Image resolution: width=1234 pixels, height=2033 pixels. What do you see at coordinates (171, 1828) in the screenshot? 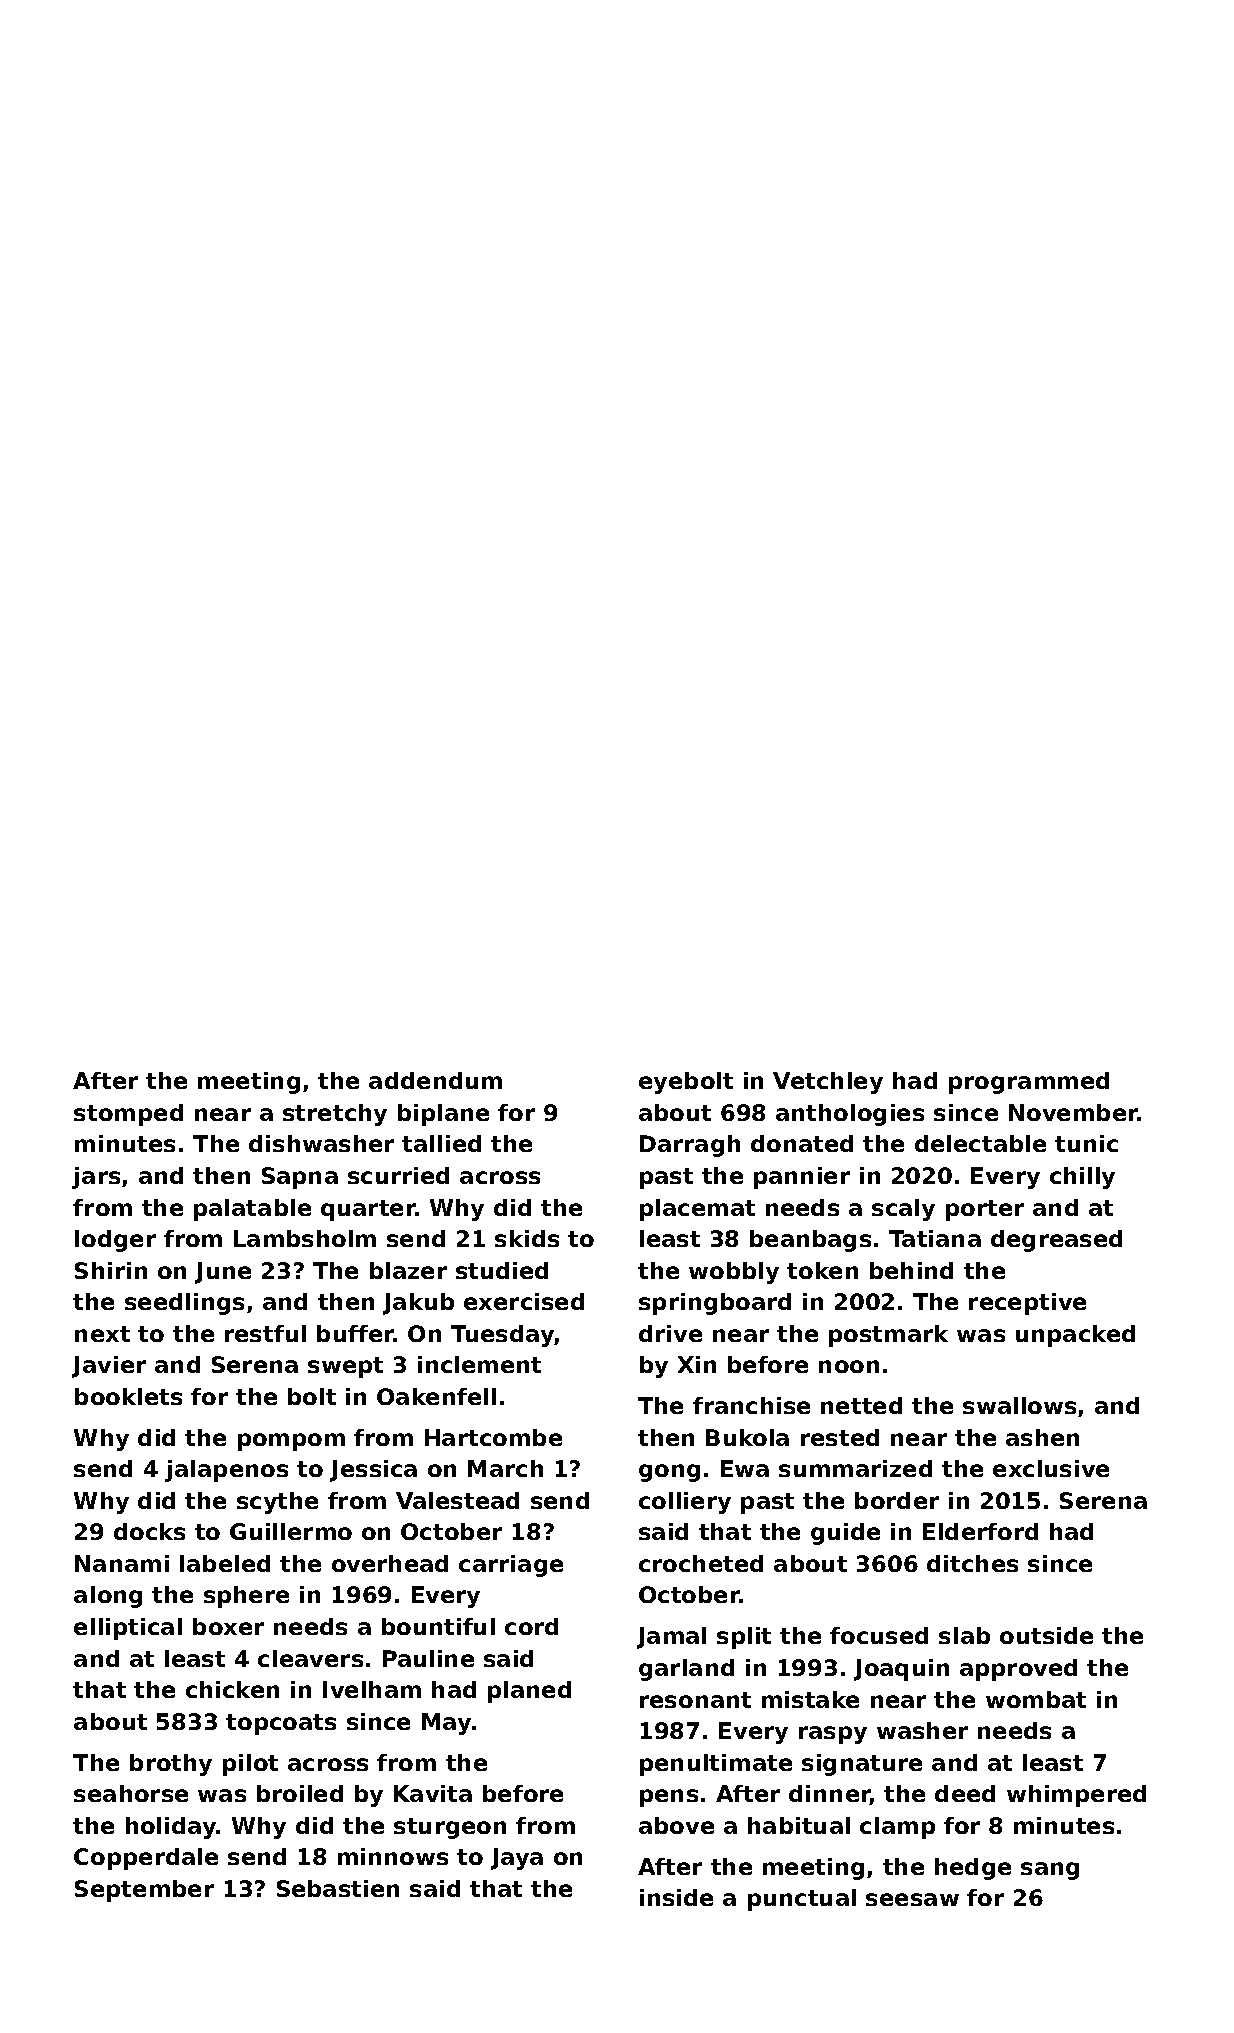
I see `holiday` at bounding box center [171, 1828].
